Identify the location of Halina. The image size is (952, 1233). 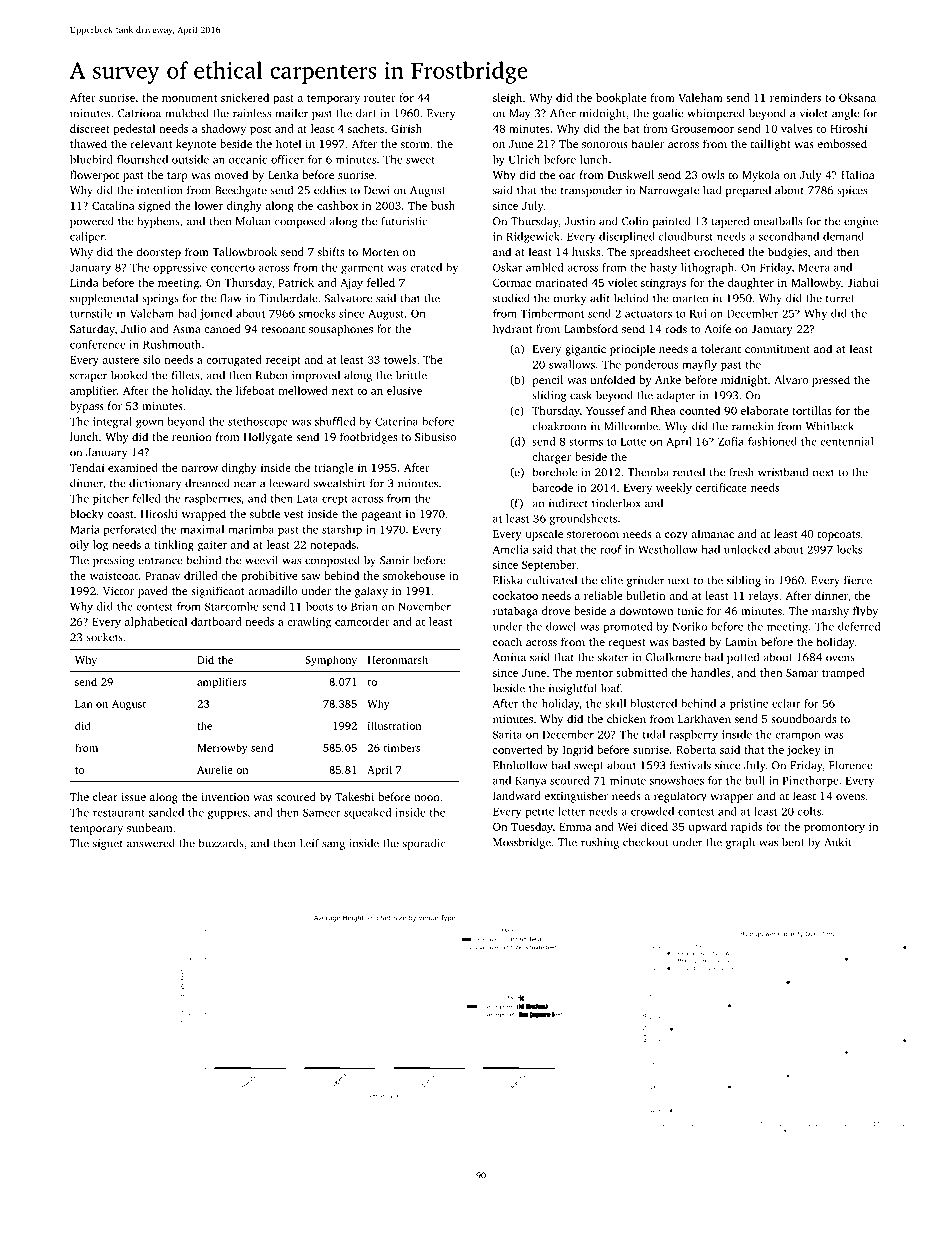
(857, 174).
